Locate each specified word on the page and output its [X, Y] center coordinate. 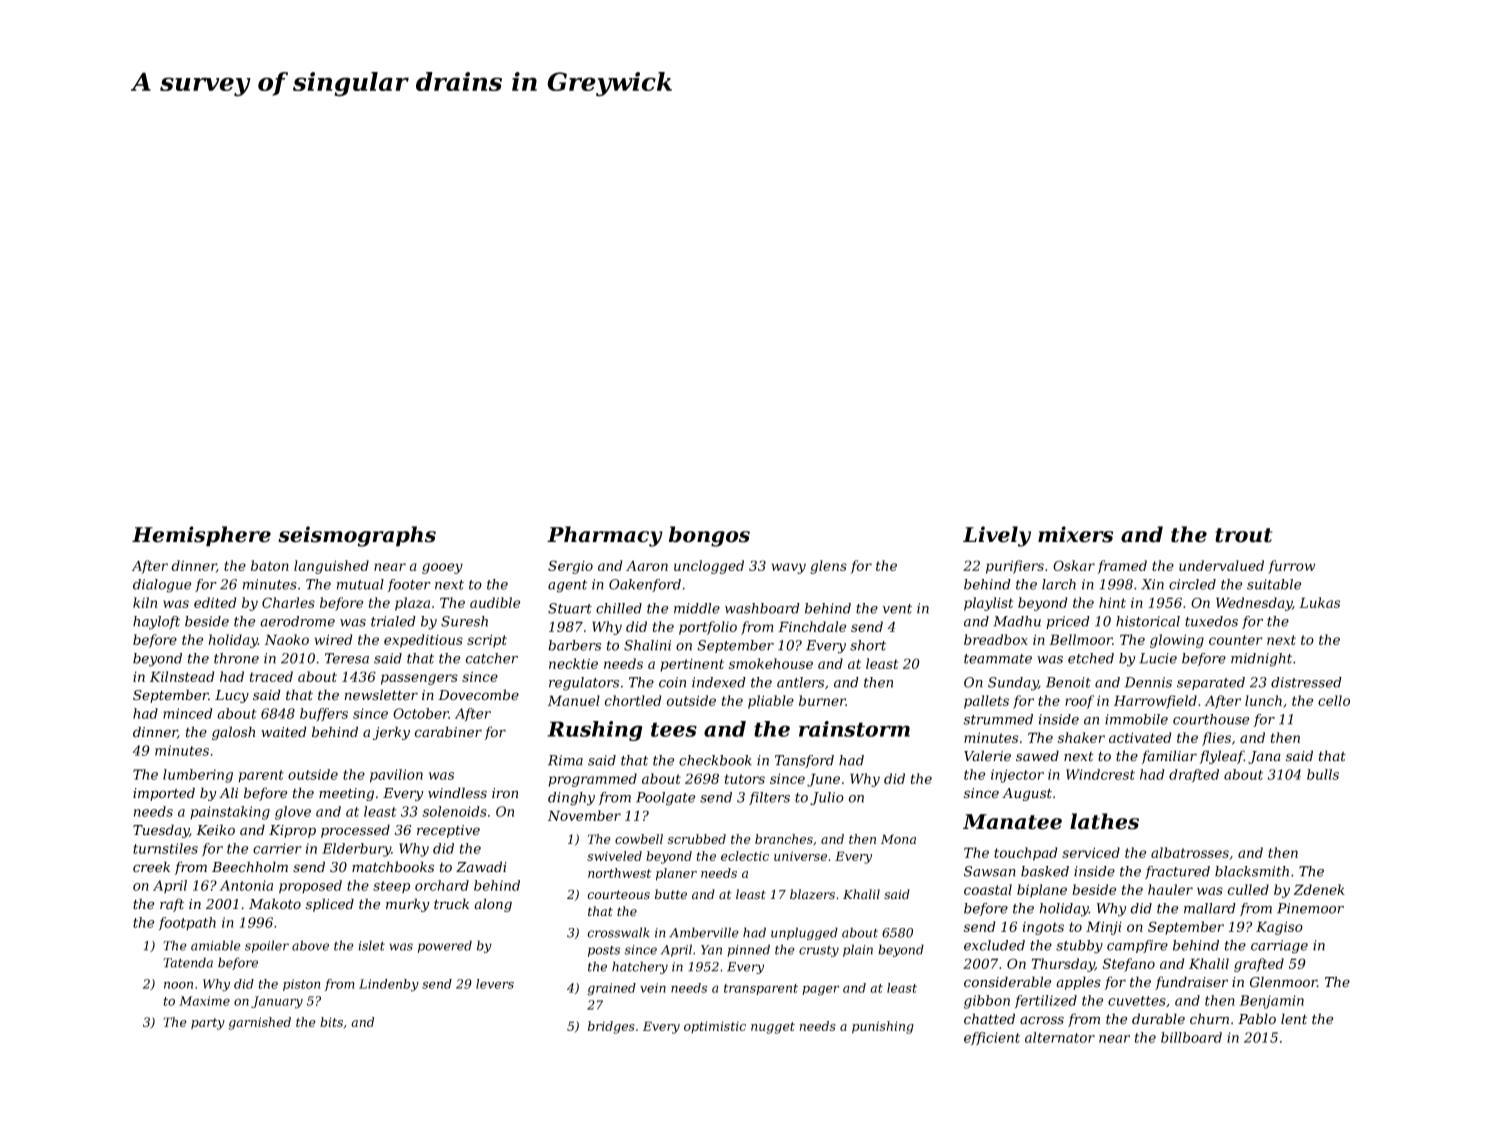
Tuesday [161, 831]
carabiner [448, 732]
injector [1017, 776]
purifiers [1015, 567]
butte [671, 894]
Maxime [204, 1001]
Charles [288, 602]
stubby [1079, 947]
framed [1122, 567]
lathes [1104, 821]
